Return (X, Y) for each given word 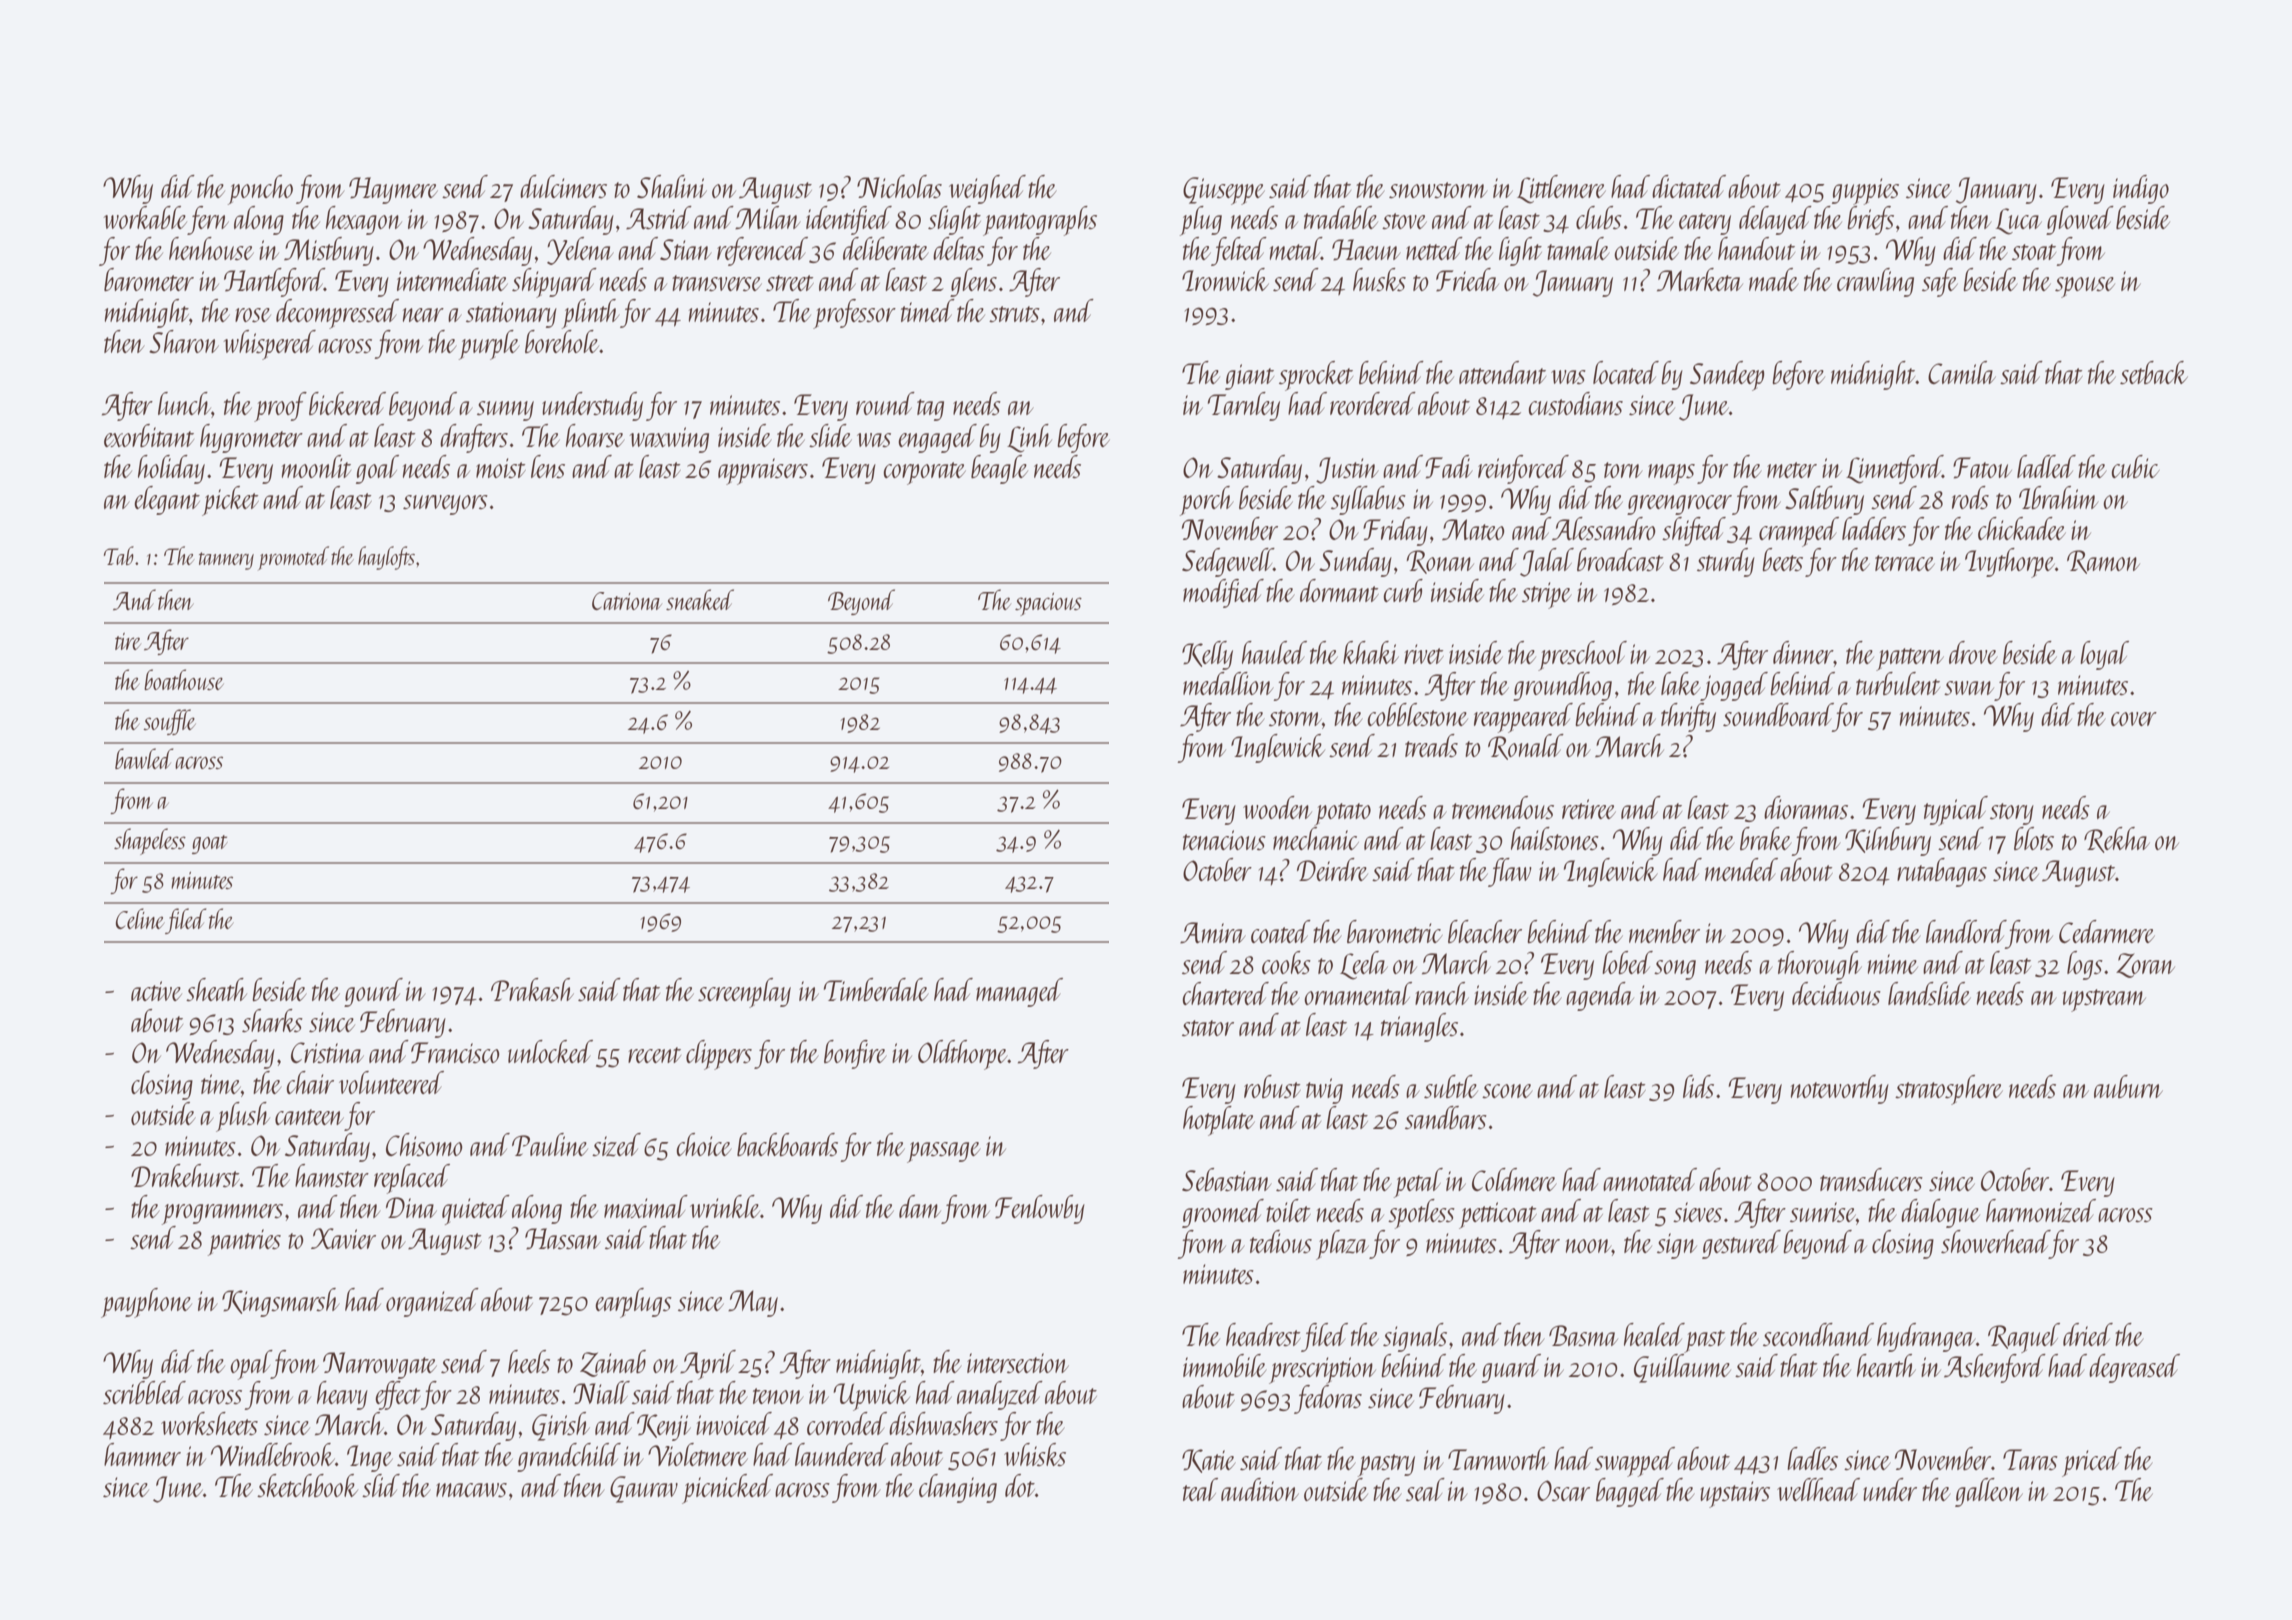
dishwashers (943, 1423)
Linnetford (1894, 469)
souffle (169, 722)
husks (1379, 279)
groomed (1223, 1213)
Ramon (2103, 562)
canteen (309, 1117)
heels (529, 1361)
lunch (184, 403)
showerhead (1995, 1241)
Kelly (1207, 655)
